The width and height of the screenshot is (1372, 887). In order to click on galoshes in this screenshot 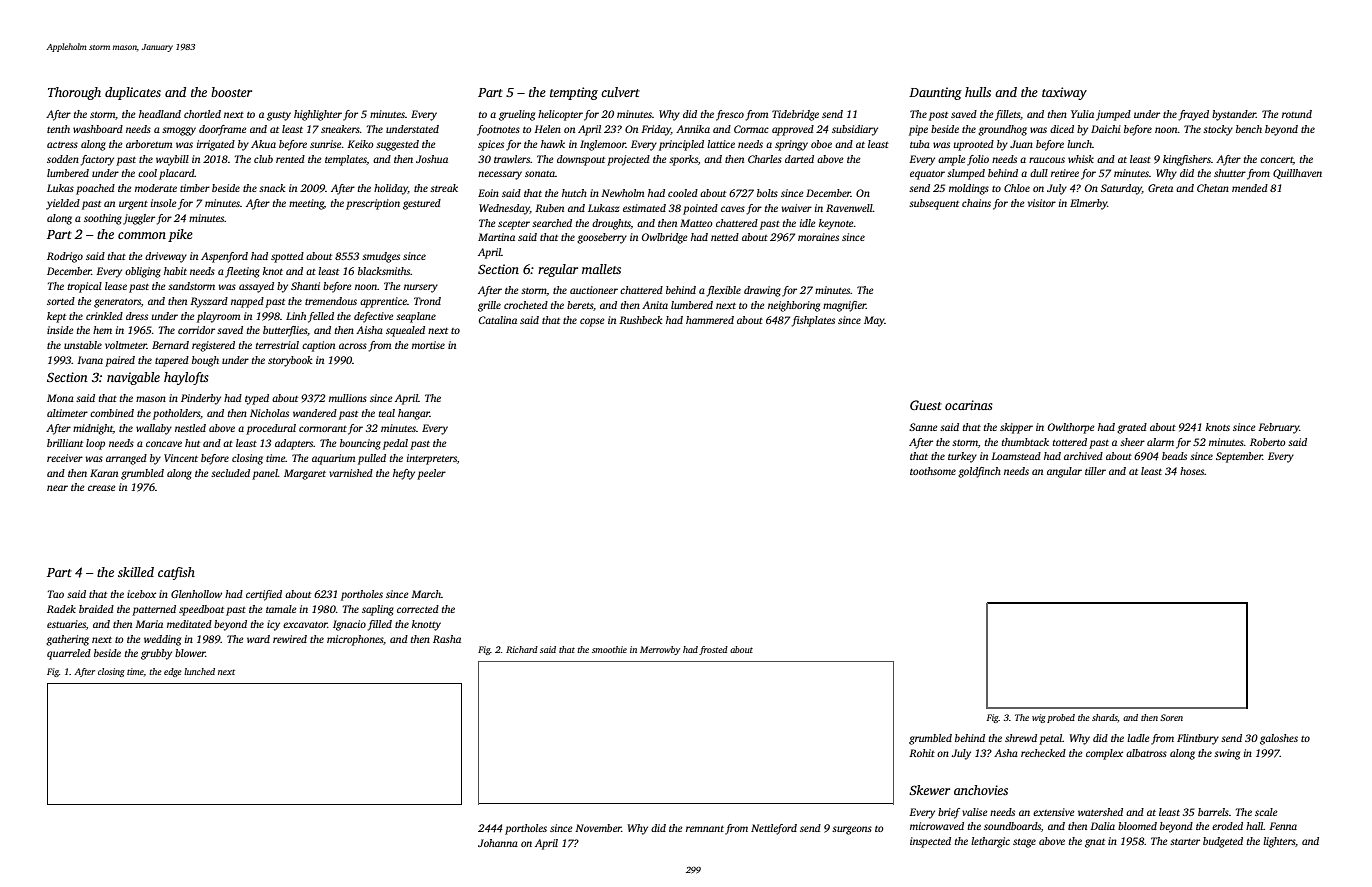, I will do `click(1279, 739)`.
